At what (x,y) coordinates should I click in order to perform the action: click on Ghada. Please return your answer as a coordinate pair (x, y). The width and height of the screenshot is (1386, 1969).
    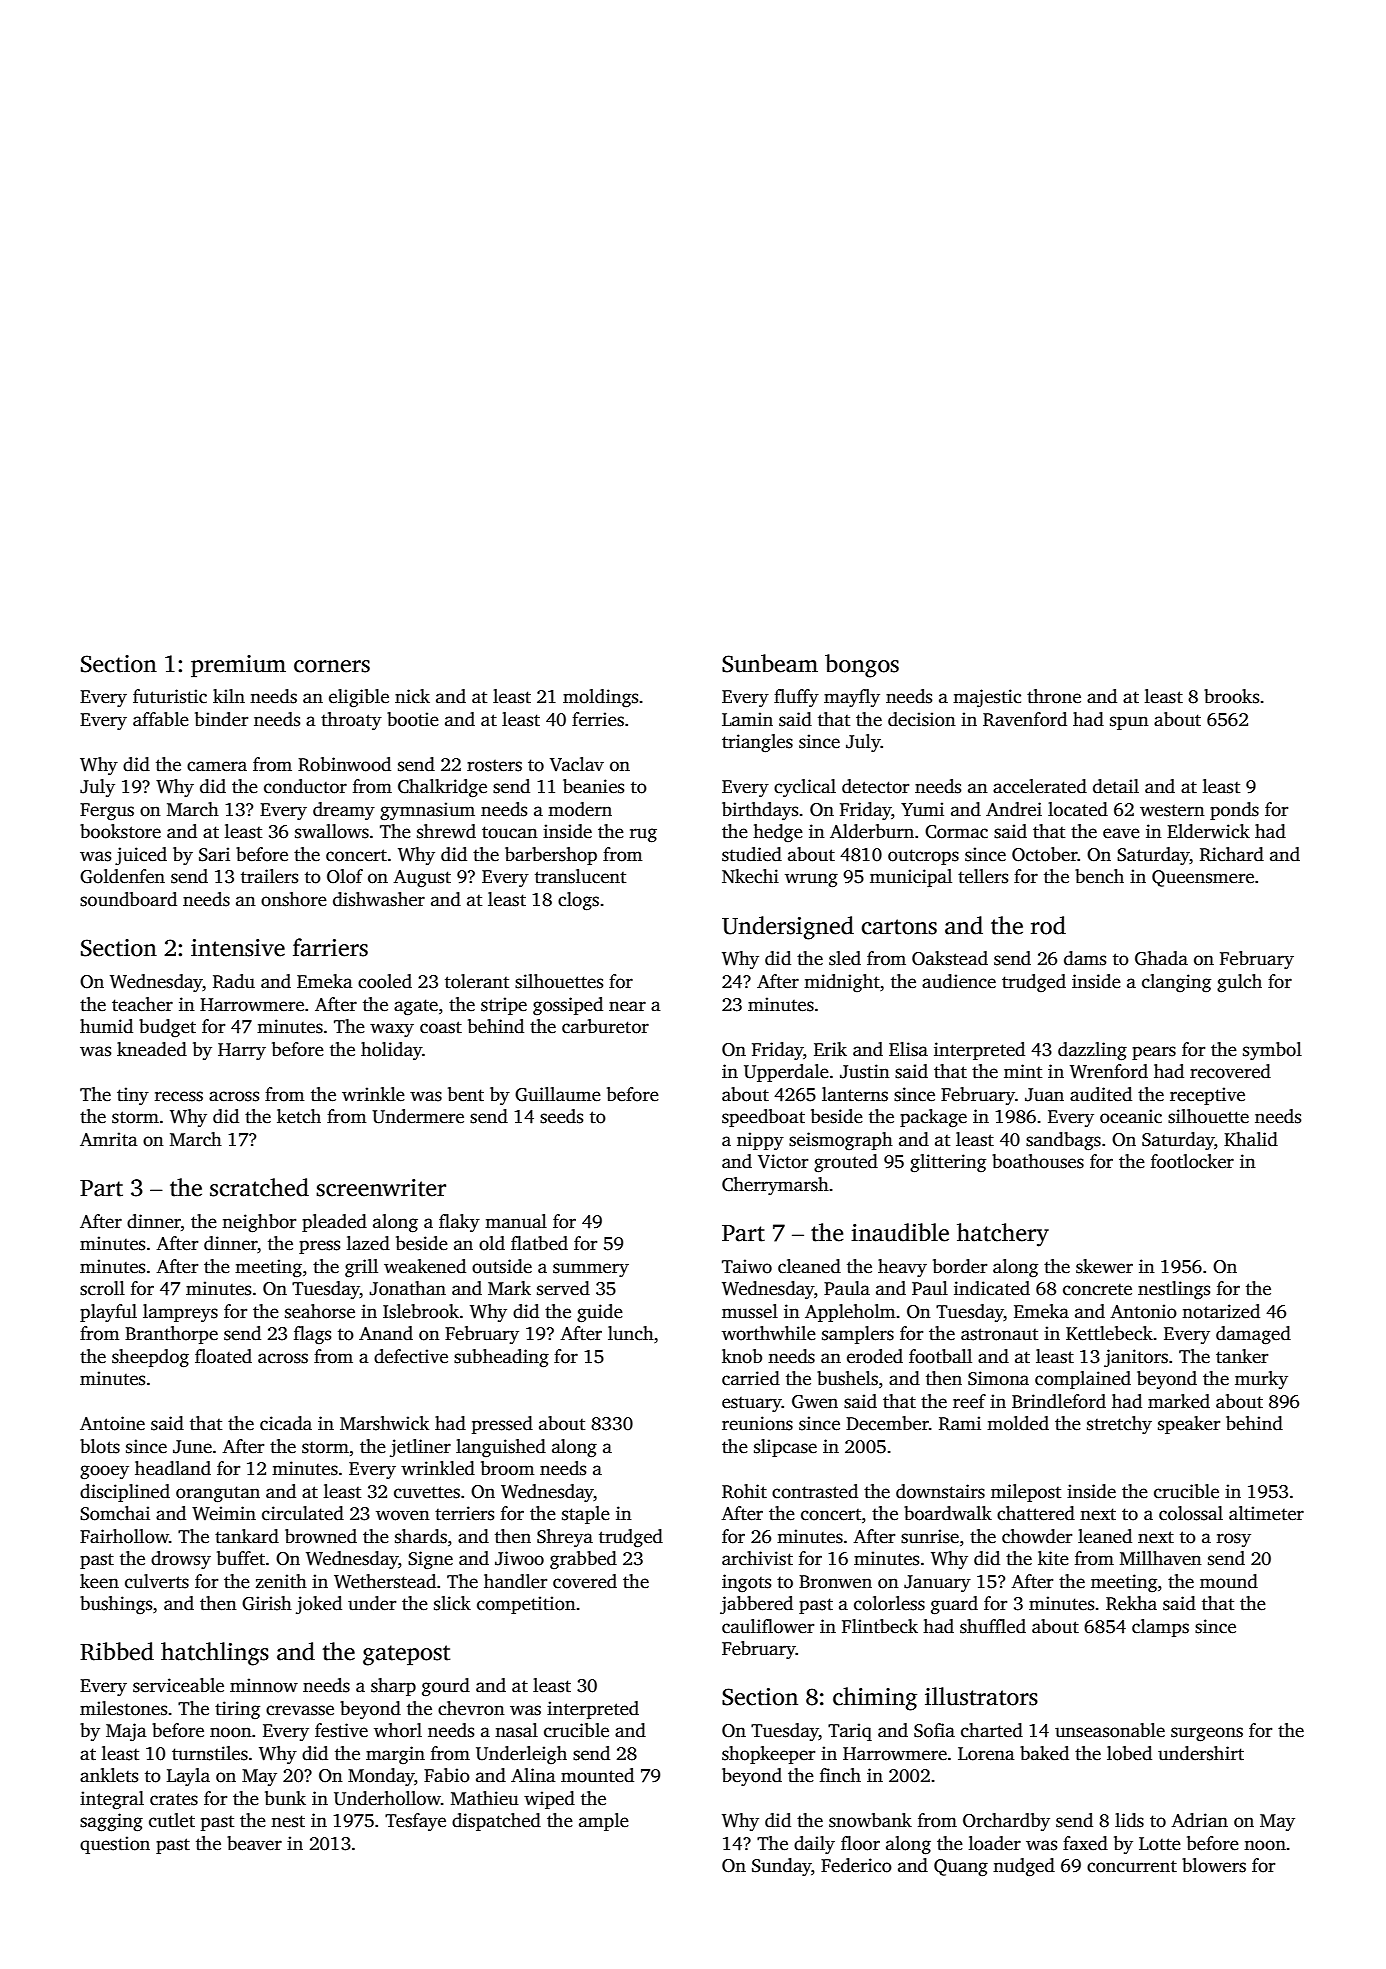
    Looking at the image, I should click on (1161, 958).
